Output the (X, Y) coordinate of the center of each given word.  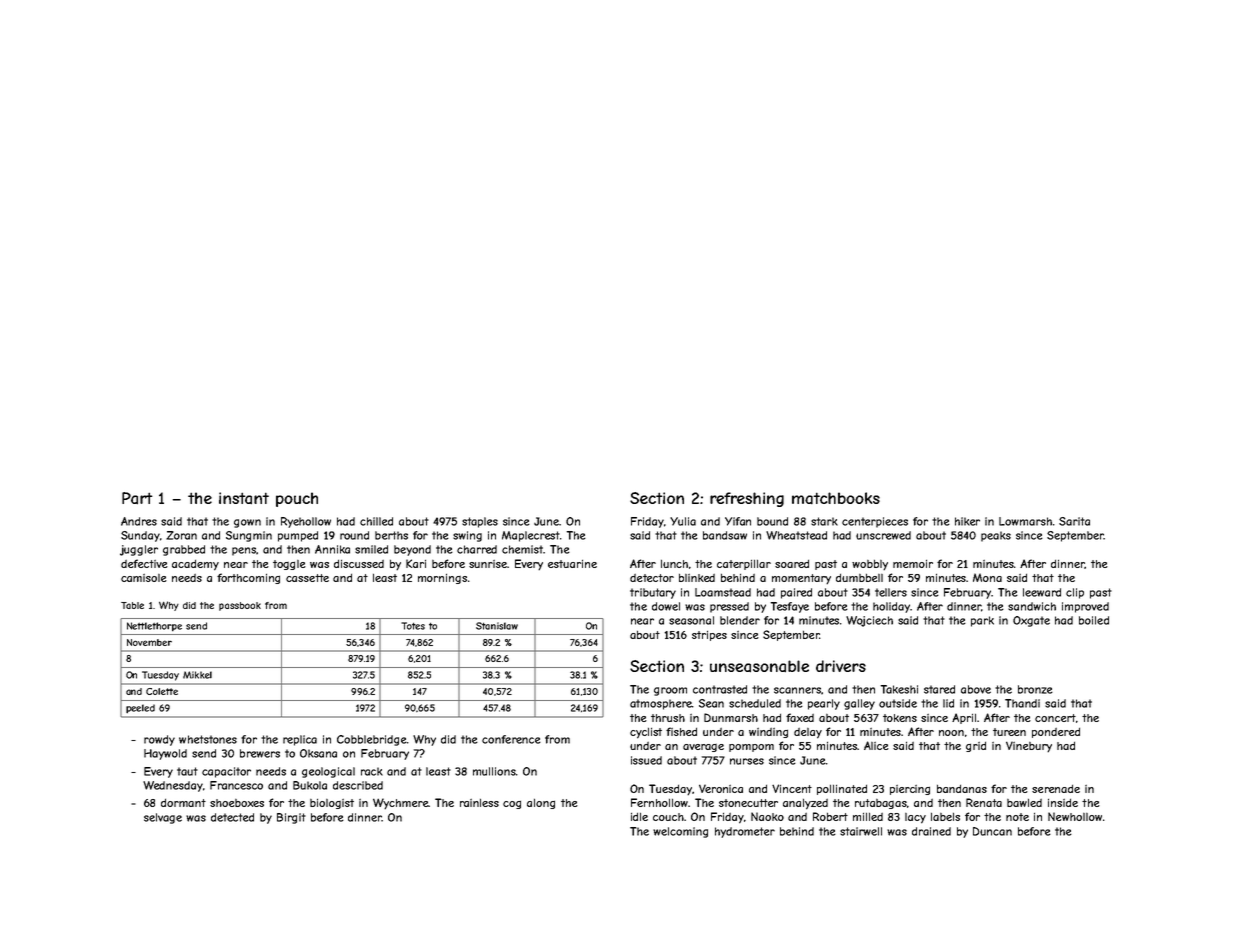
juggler (139, 550)
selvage (163, 818)
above (976, 689)
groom (670, 691)
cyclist (646, 733)
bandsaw (725, 535)
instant (244, 498)
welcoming (680, 832)
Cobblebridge (372, 740)
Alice (876, 745)
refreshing (747, 499)
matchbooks (836, 498)
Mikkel (197, 675)
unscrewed (883, 535)
